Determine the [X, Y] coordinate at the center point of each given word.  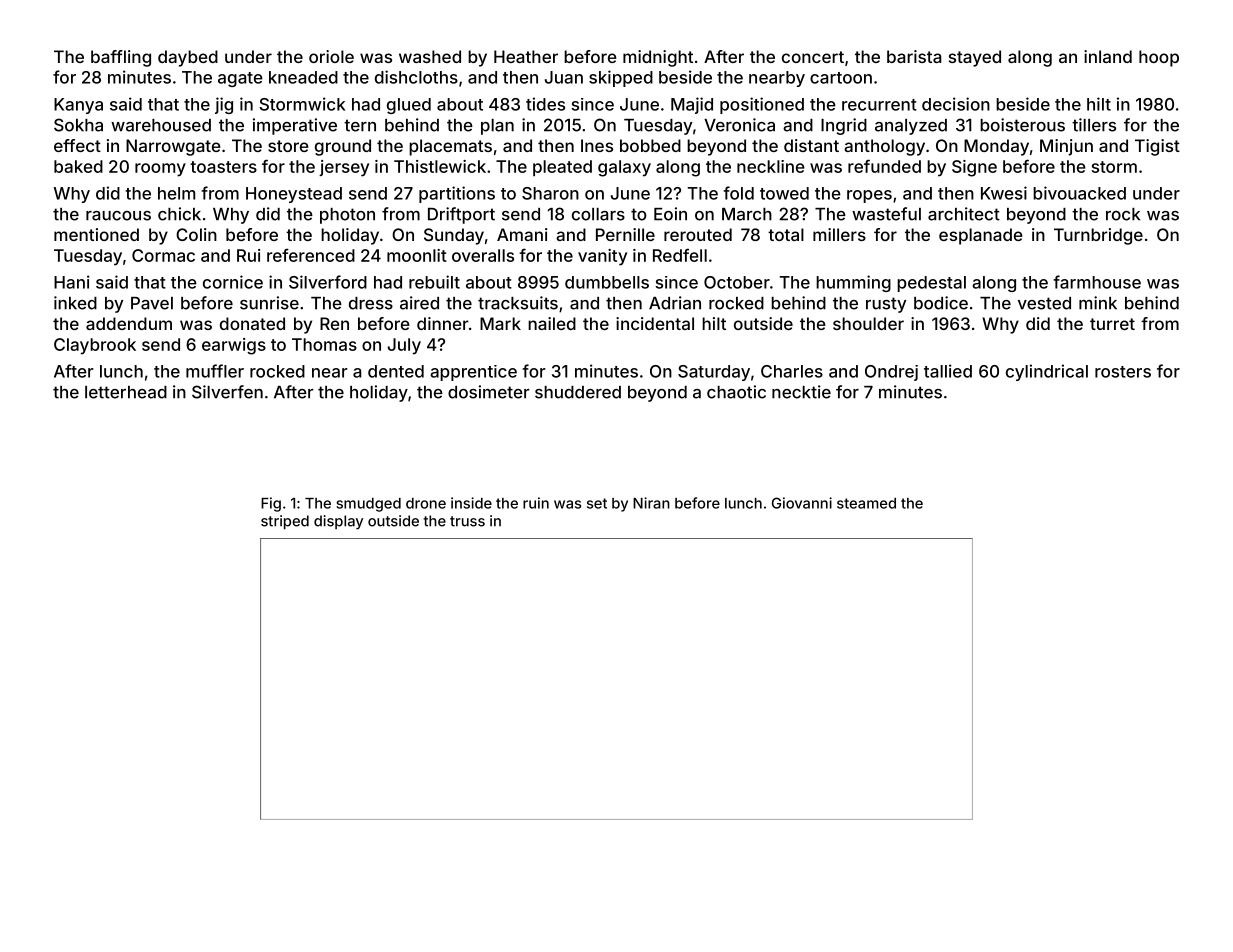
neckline [771, 166]
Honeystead [294, 195]
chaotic [736, 392]
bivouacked [1079, 193]
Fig [271, 504]
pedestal [931, 284]
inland [1108, 56]
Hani [72, 282]
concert [813, 57]
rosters [1123, 372]
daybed [188, 58]
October [737, 282]
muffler [215, 371]
